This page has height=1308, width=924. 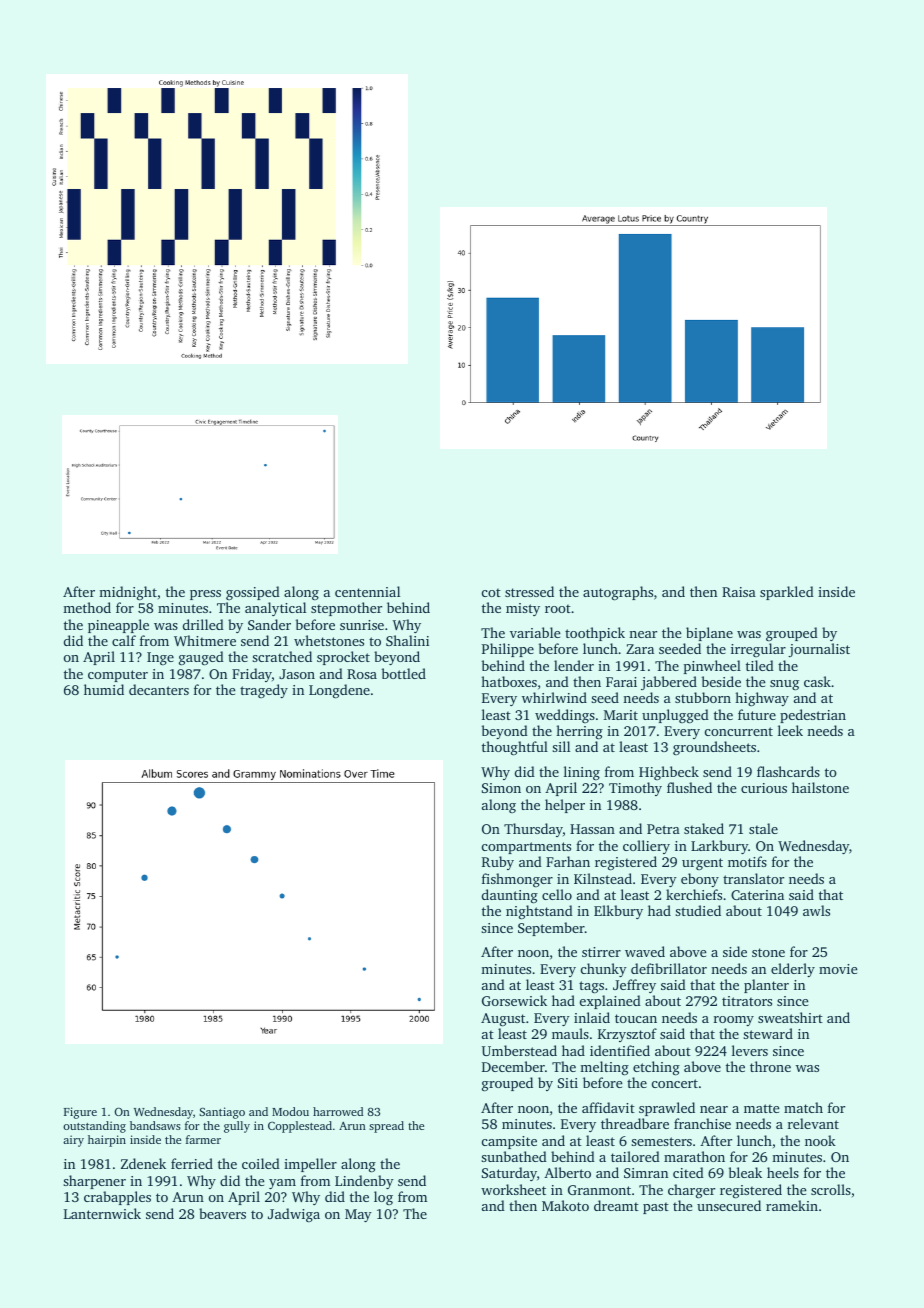 What do you see at coordinates (364, 1182) in the page?
I see `Lindenby` at bounding box center [364, 1182].
